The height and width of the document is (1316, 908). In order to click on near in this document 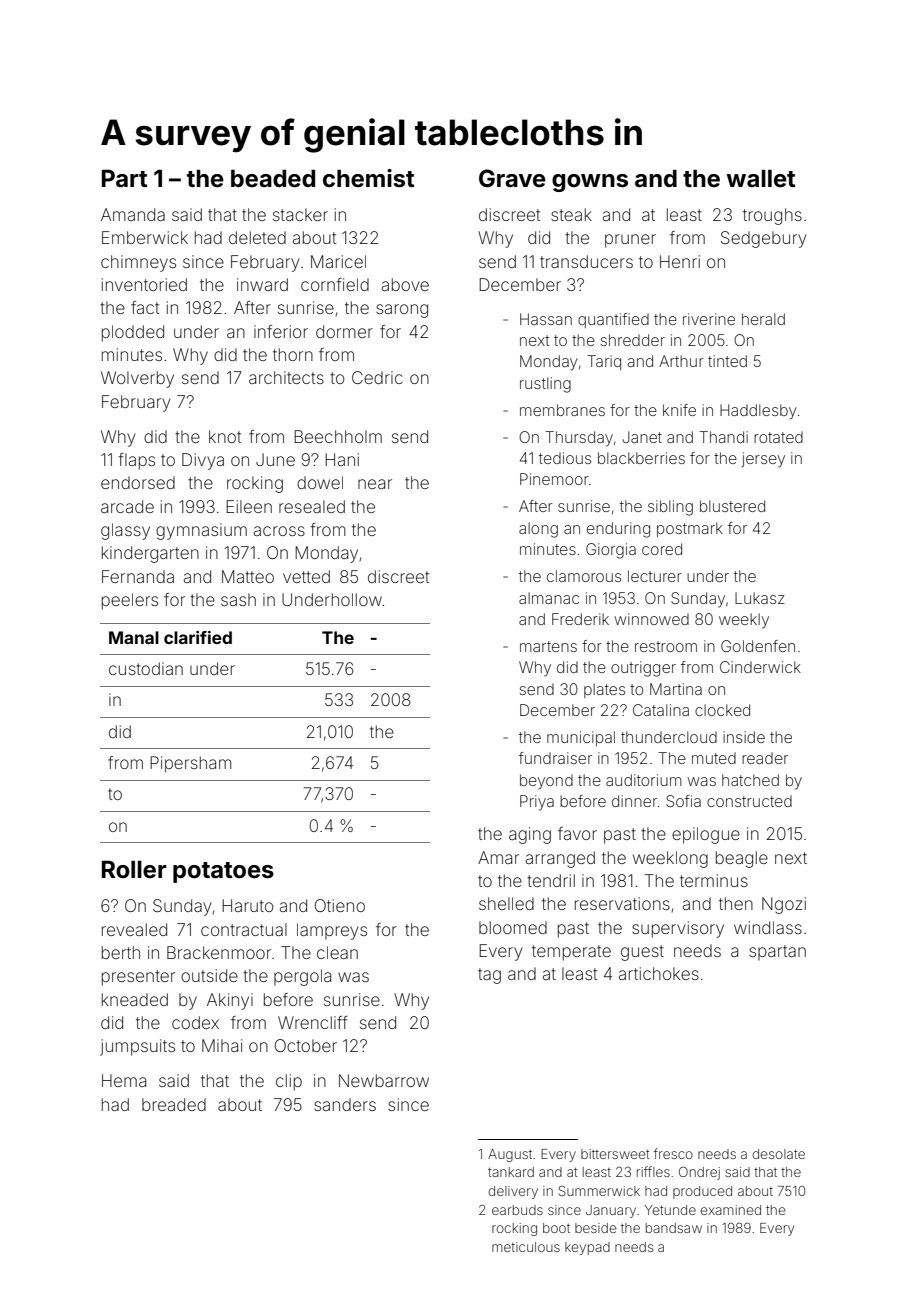, I will do `click(375, 484)`.
